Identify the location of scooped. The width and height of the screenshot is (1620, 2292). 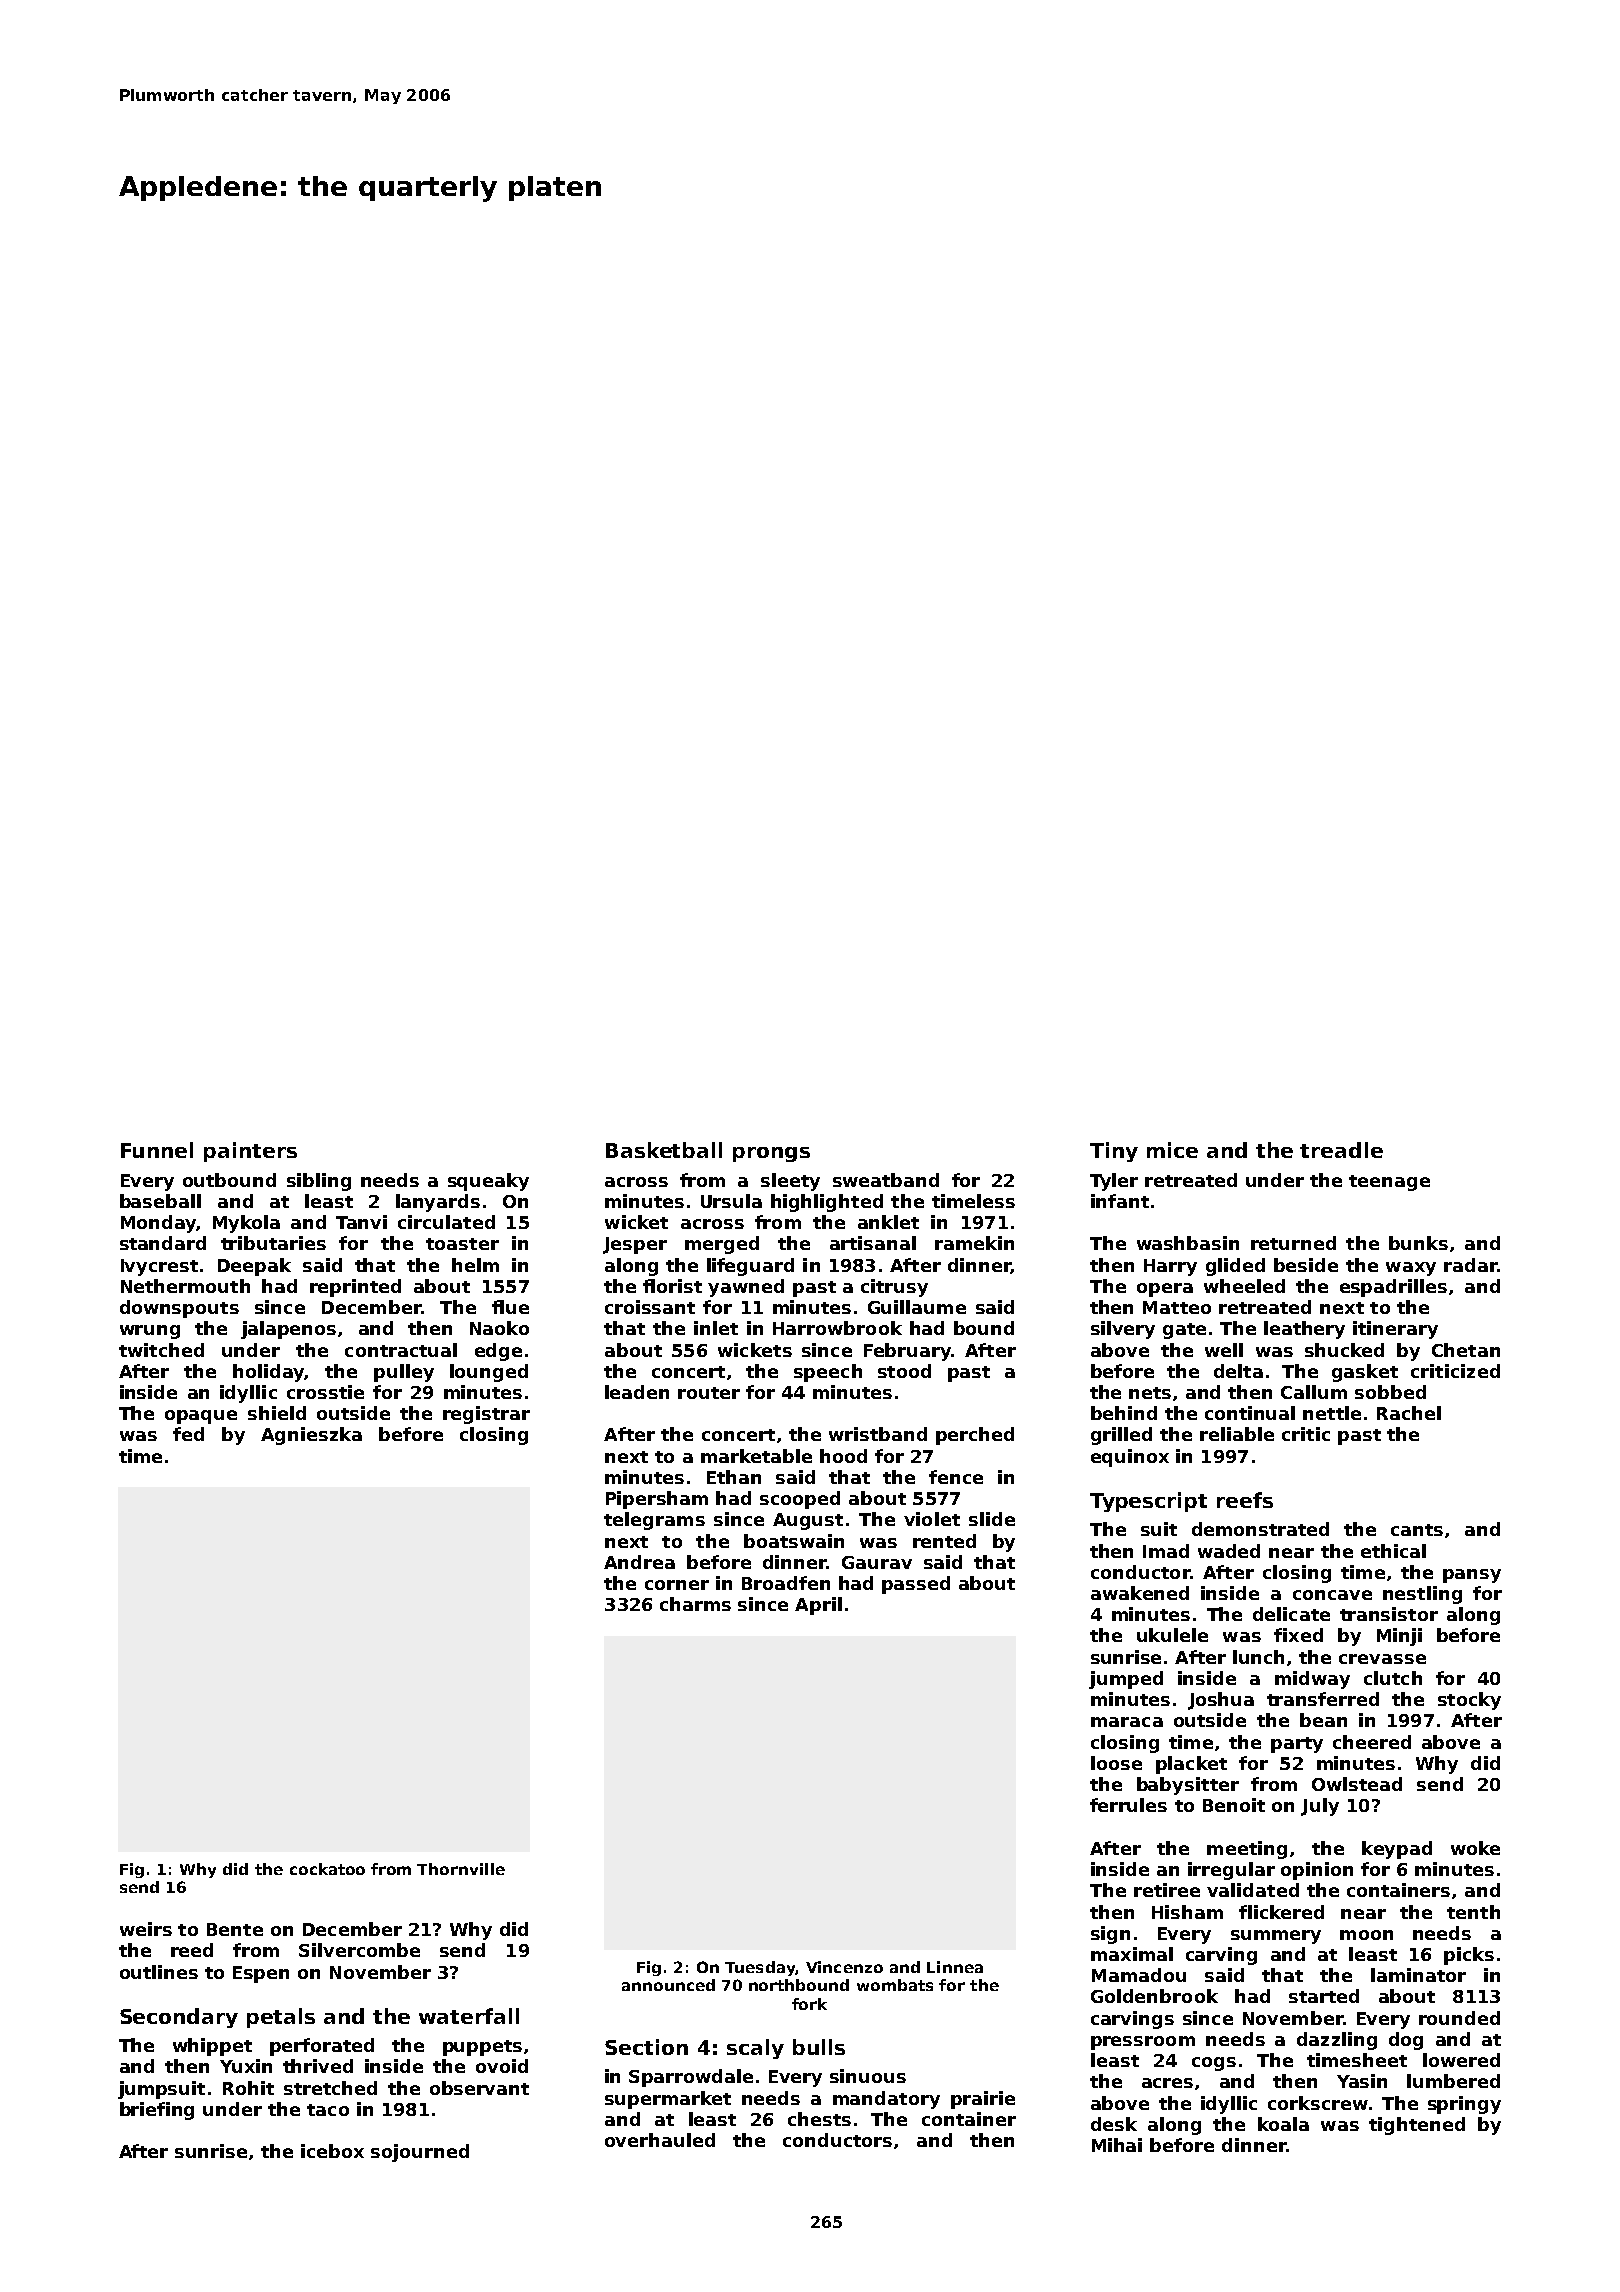
(800, 1500).
